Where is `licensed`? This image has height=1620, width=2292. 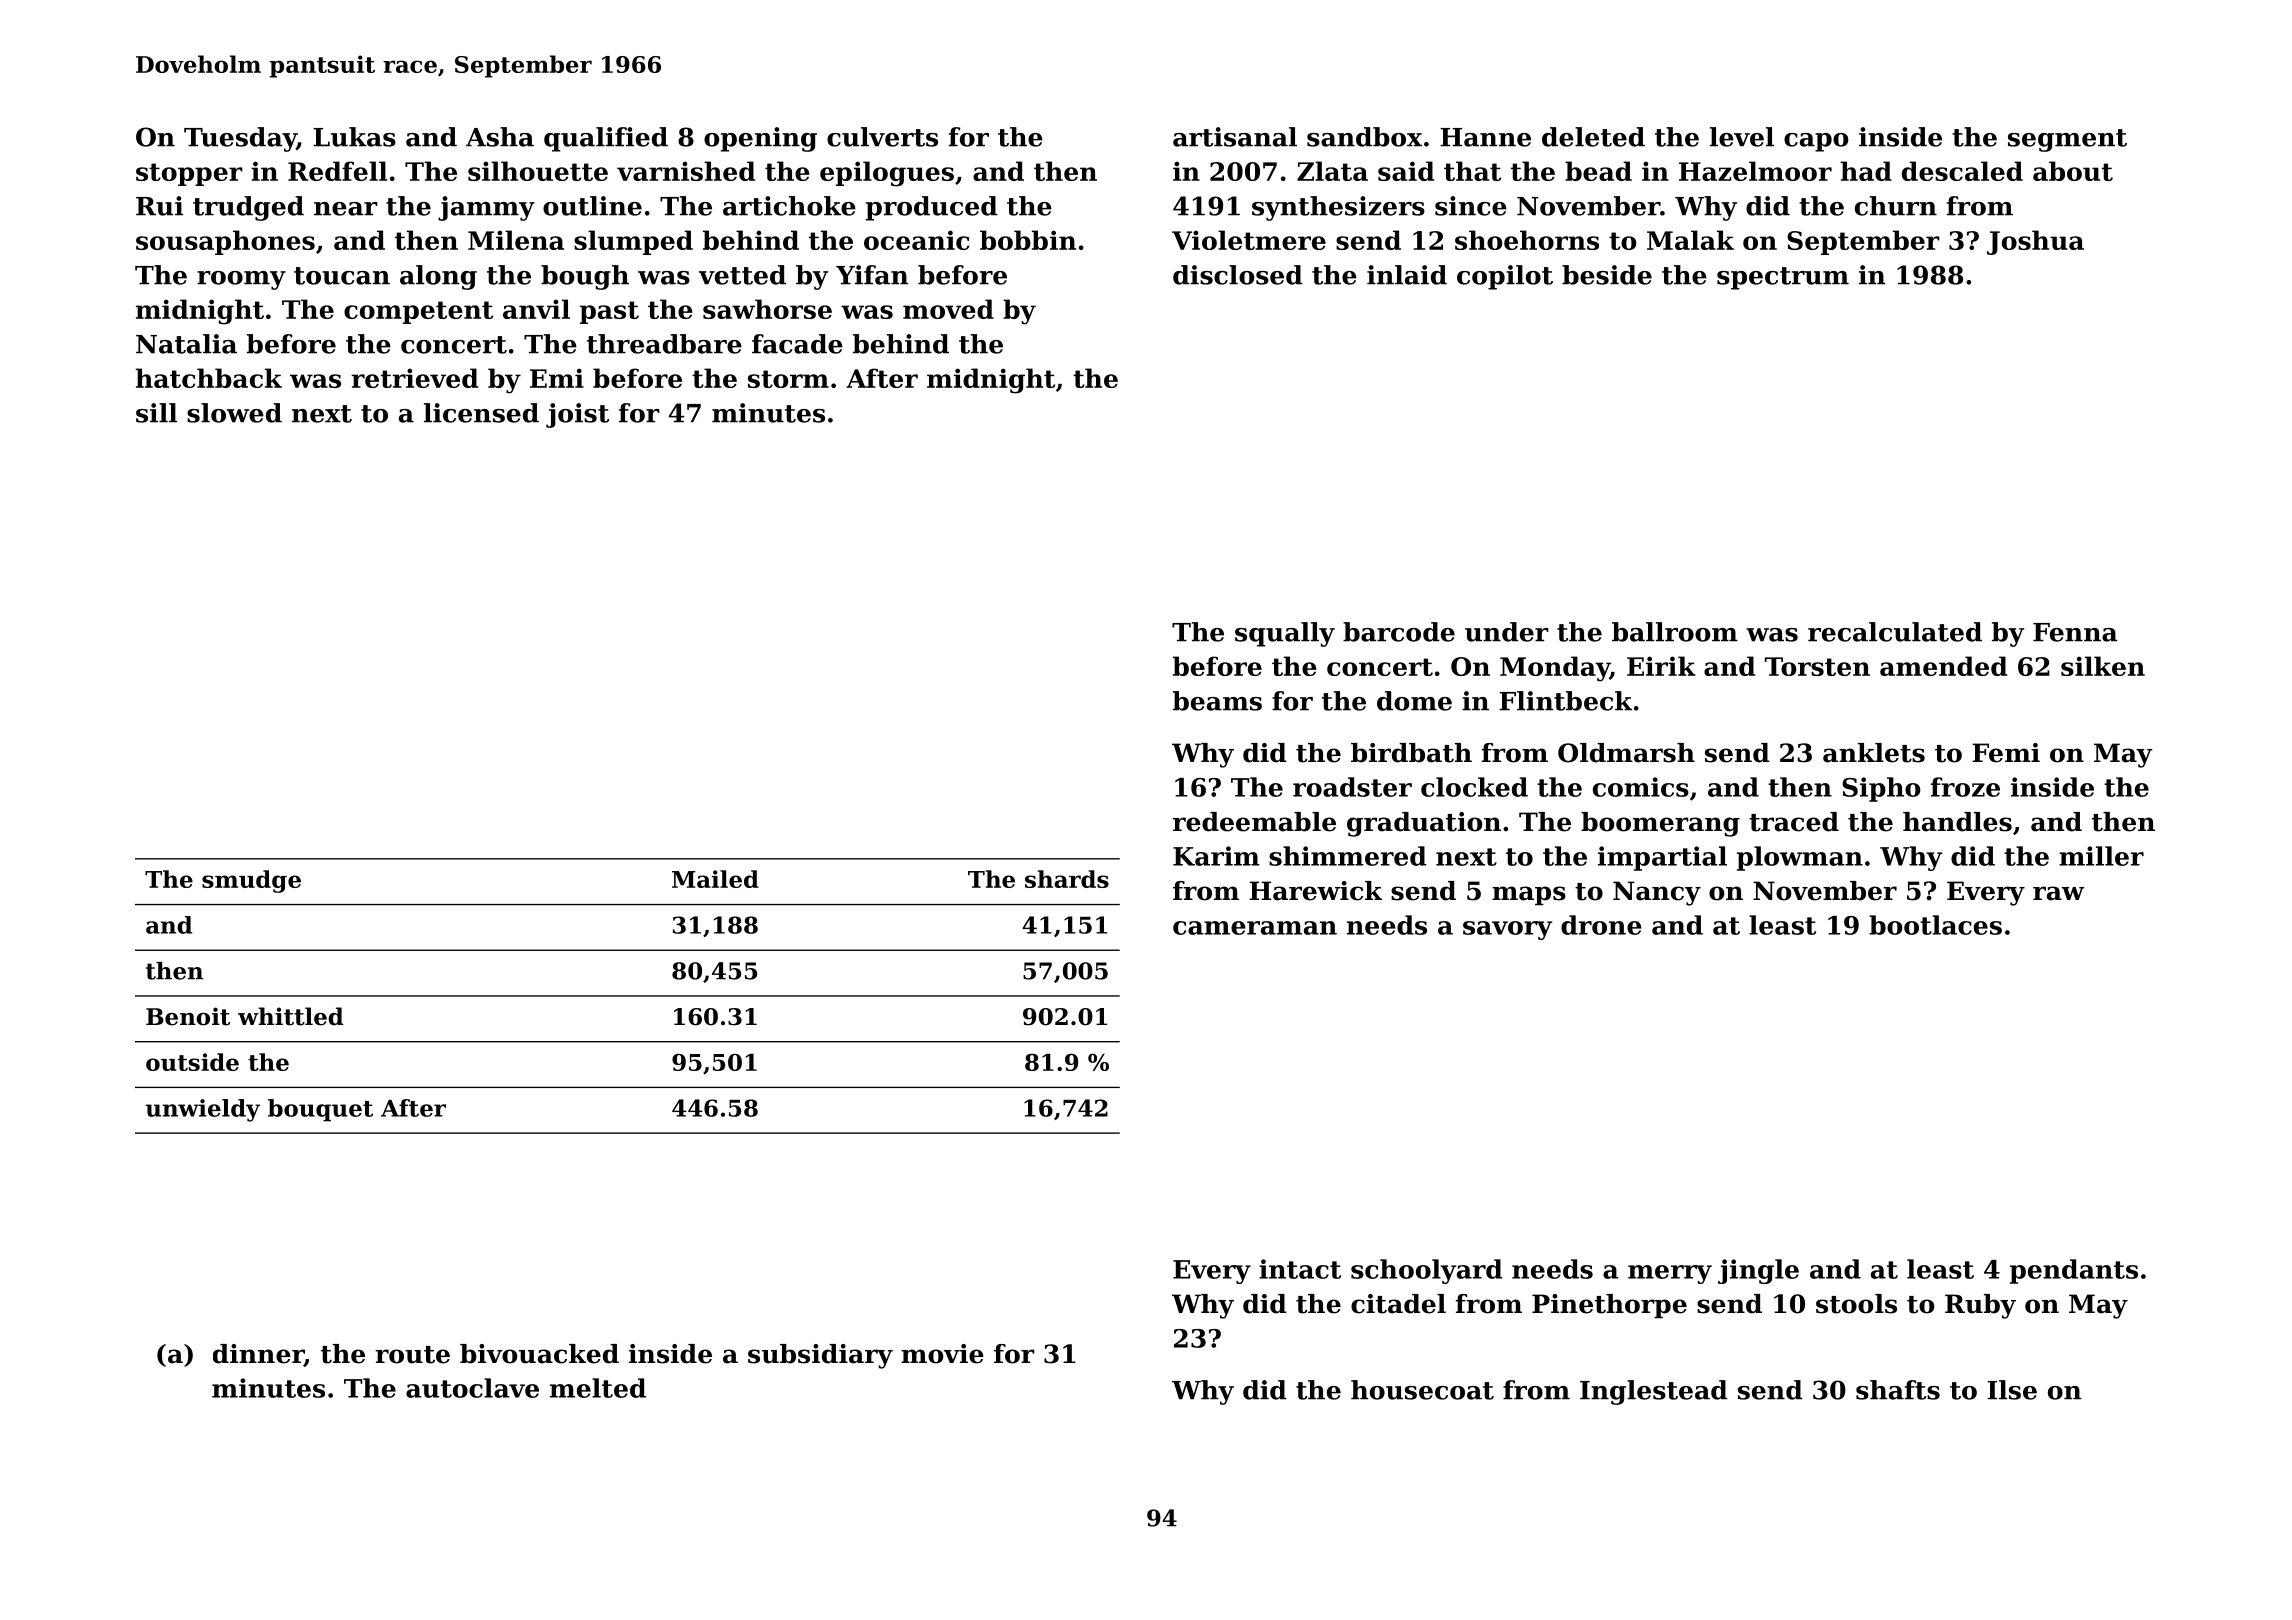 licensed is located at coordinates (481, 413).
